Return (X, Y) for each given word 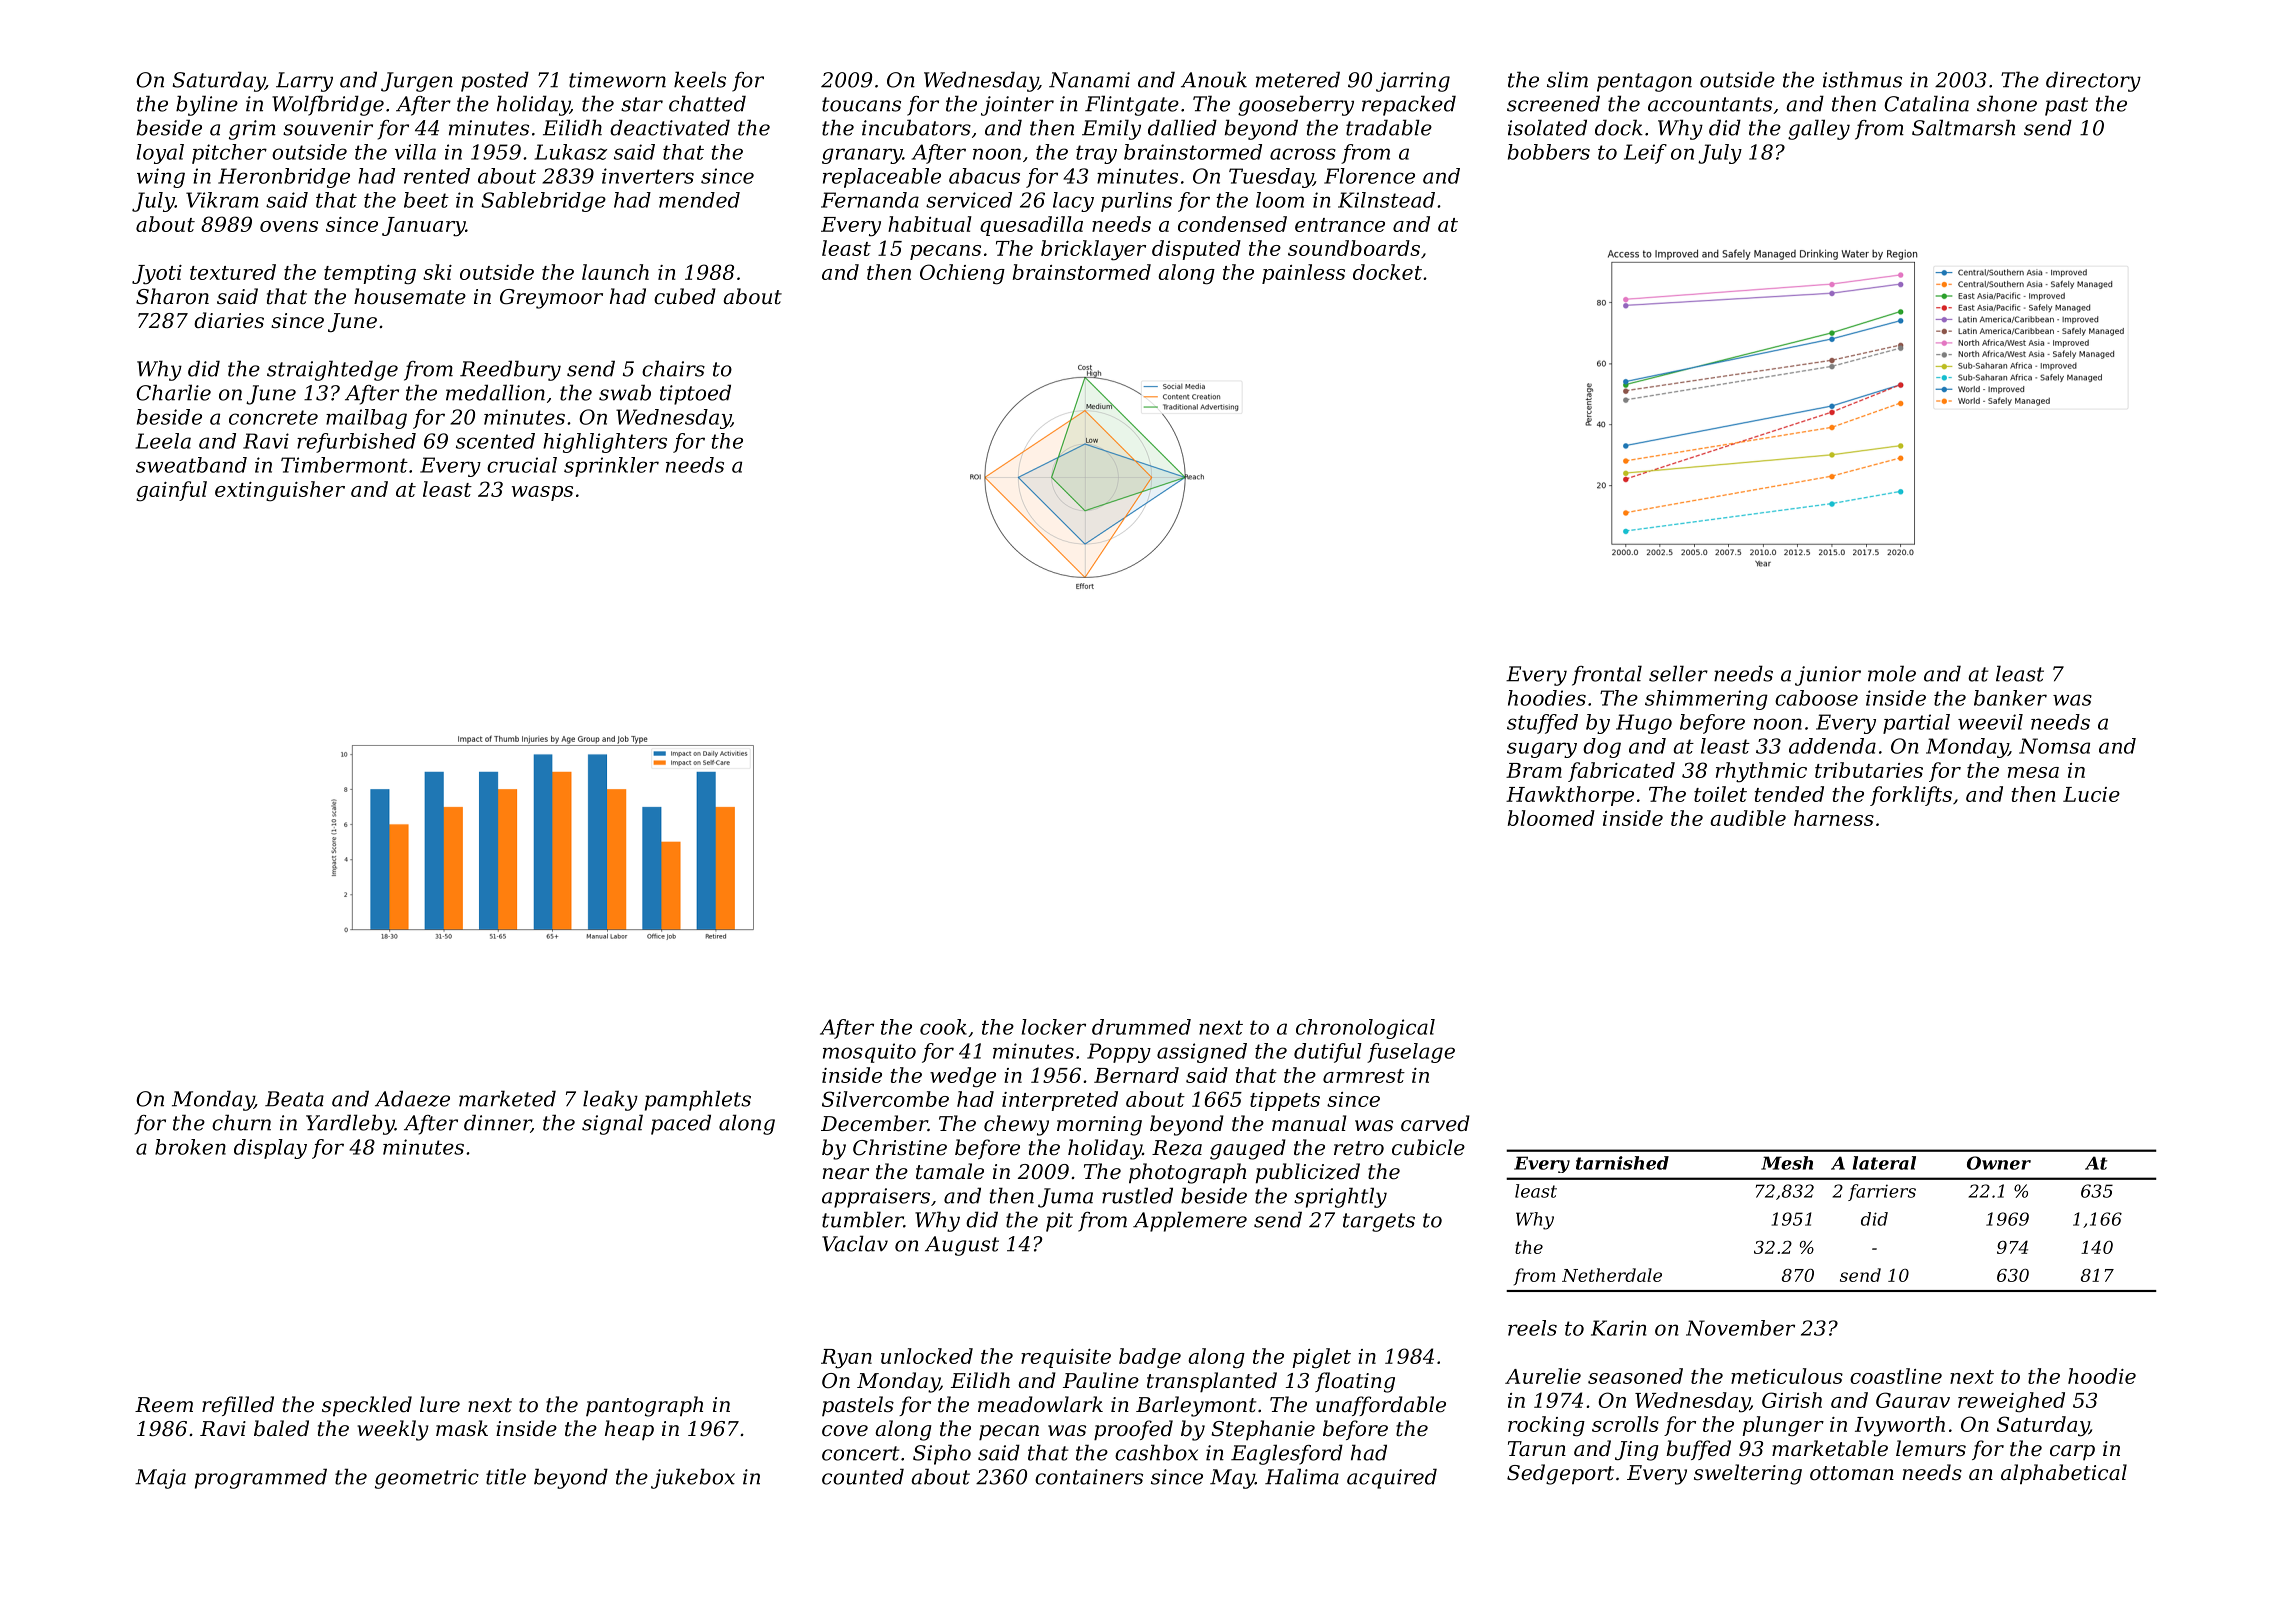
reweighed (2011, 1402)
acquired (1392, 1478)
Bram (1534, 770)
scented (495, 441)
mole (1892, 673)
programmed (261, 1478)
